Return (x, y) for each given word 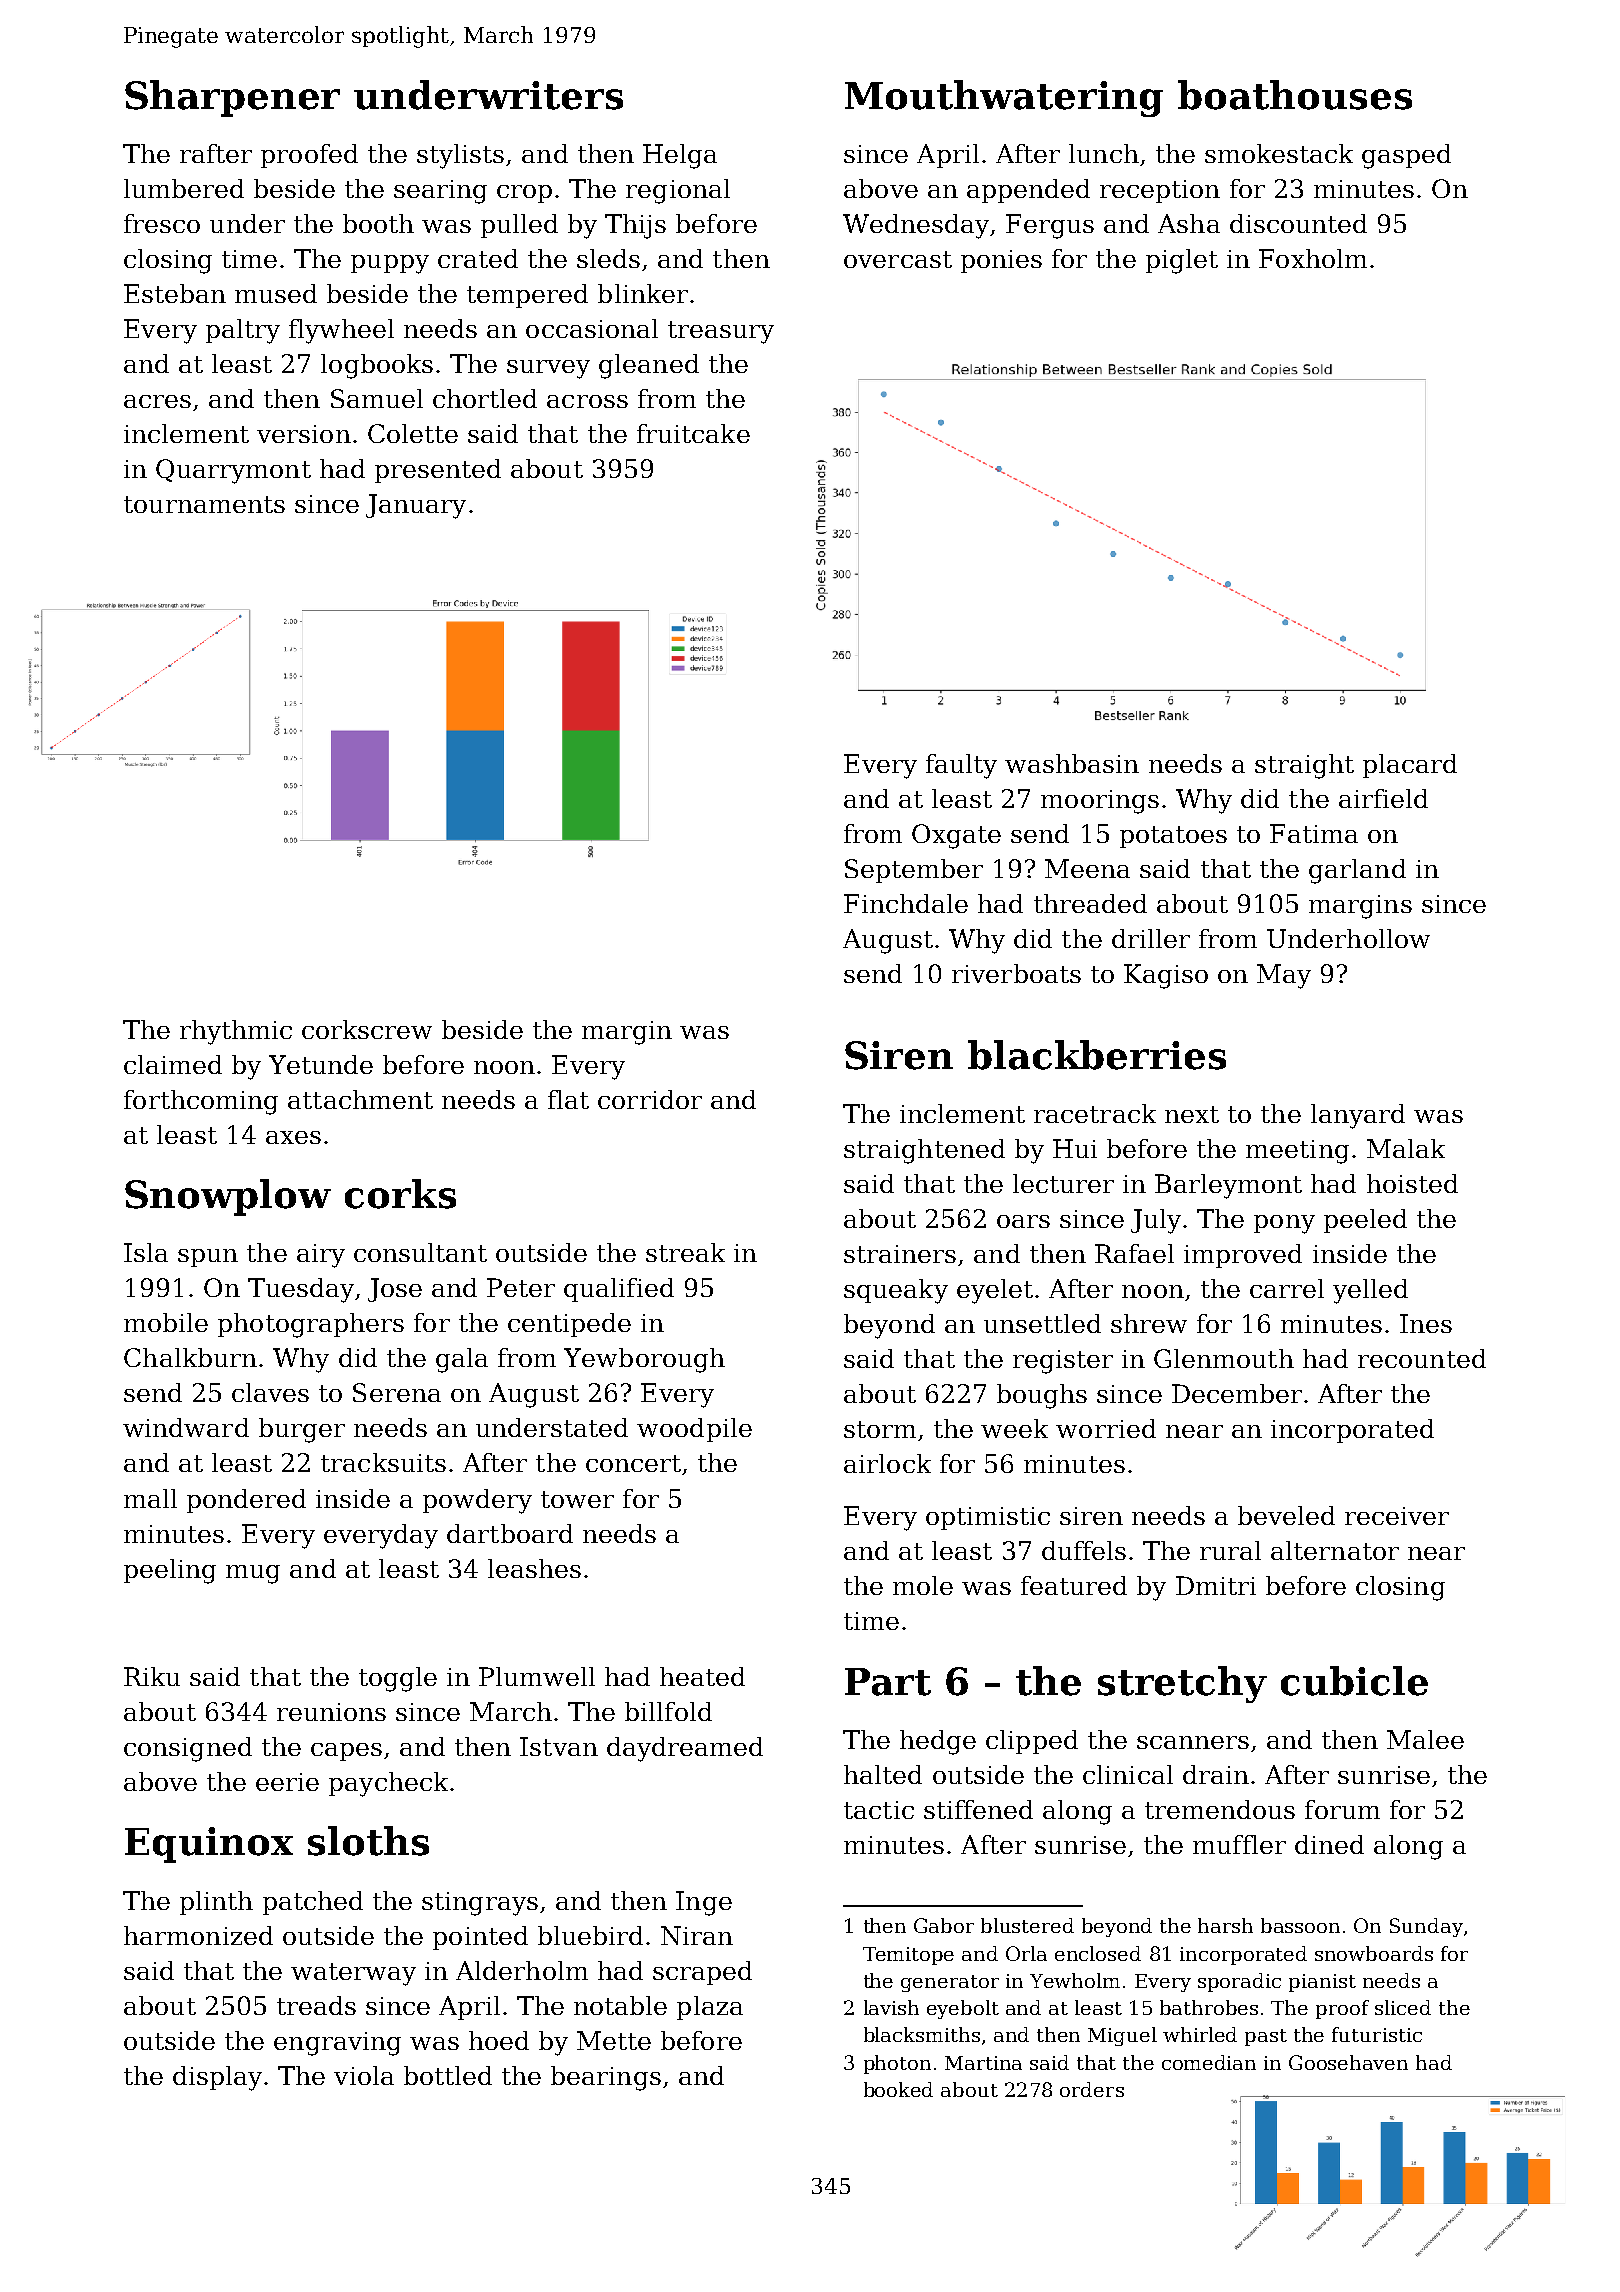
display (217, 2078)
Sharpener (232, 98)
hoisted (1412, 1183)
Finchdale (906, 903)
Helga (680, 156)
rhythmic (236, 1032)
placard (1410, 766)
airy (321, 1256)
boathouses (1295, 95)
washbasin (1072, 763)
